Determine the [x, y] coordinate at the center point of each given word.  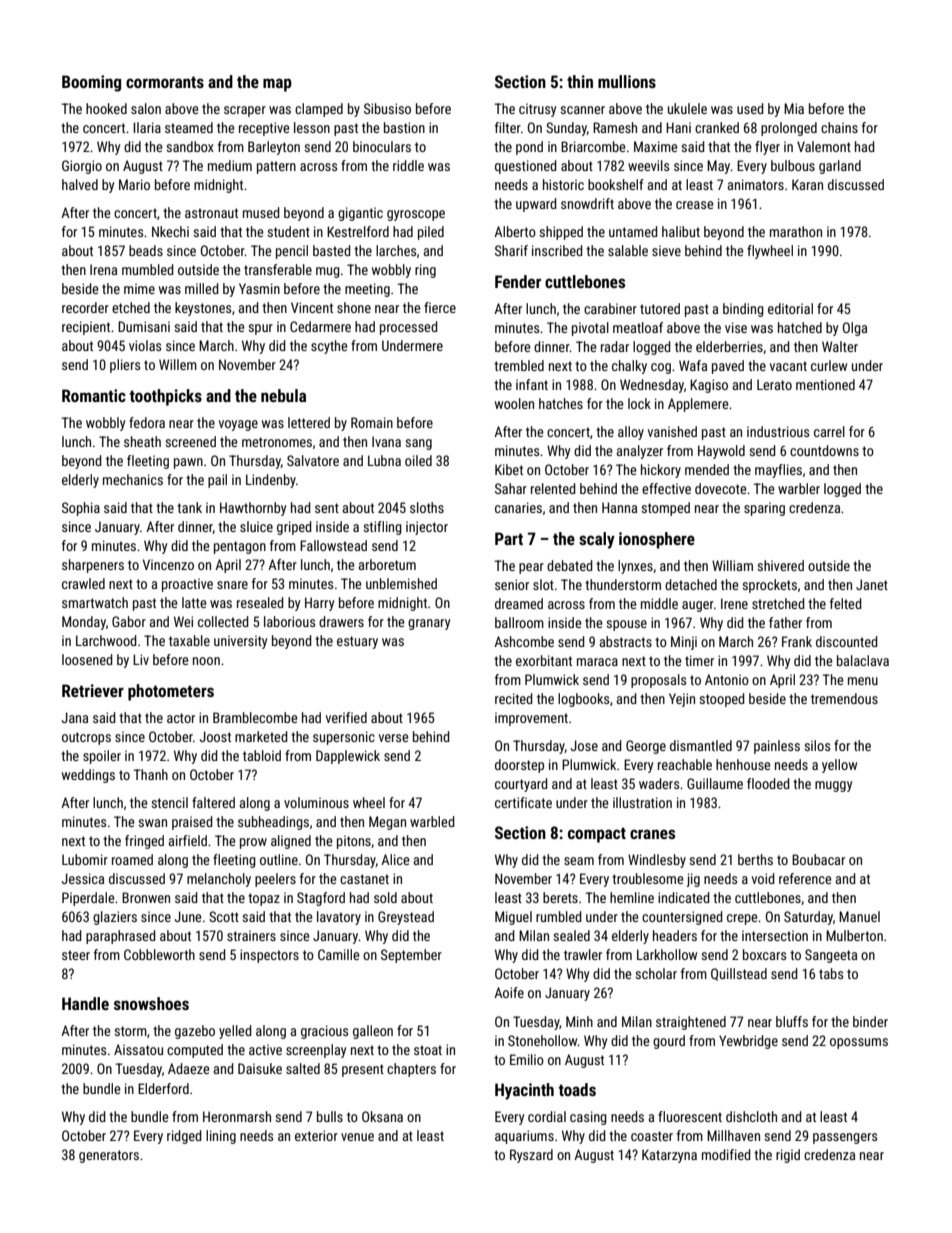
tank [189, 507]
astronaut [211, 213]
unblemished [401, 583]
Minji [684, 643]
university [240, 642]
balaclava [863, 660]
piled [431, 233]
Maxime [656, 146]
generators [109, 1156]
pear [531, 568]
